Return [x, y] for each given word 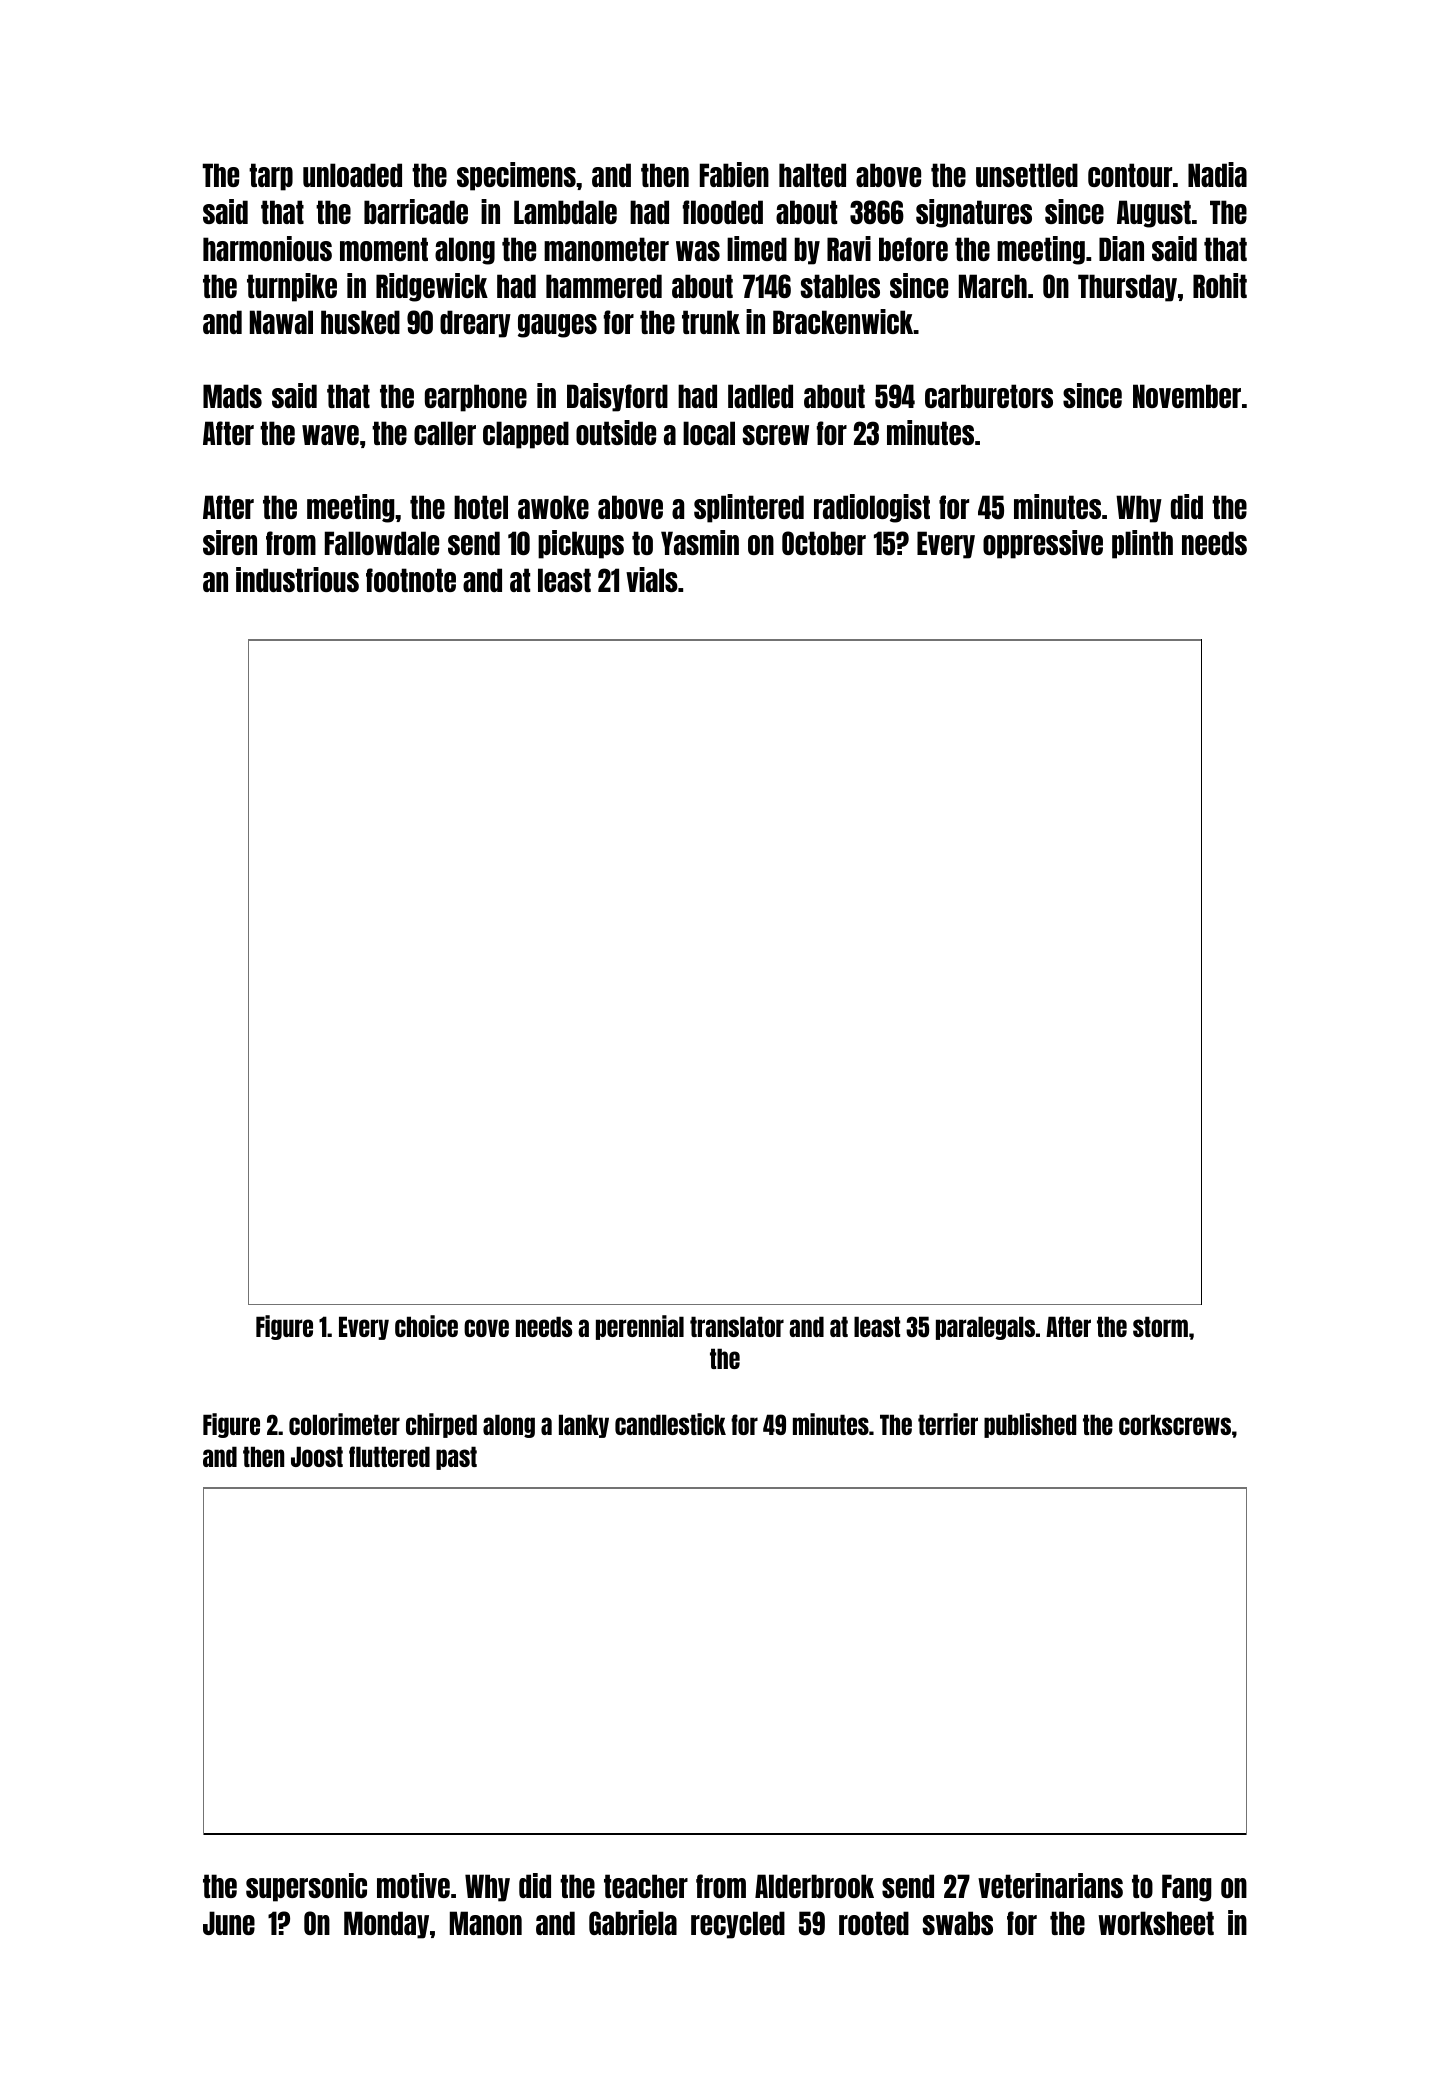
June [229, 1923]
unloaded [352, 175]
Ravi [849, 248]
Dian [1121, 248]
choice [426, 1326]
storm [1160, 1326]
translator [737, 1326]
